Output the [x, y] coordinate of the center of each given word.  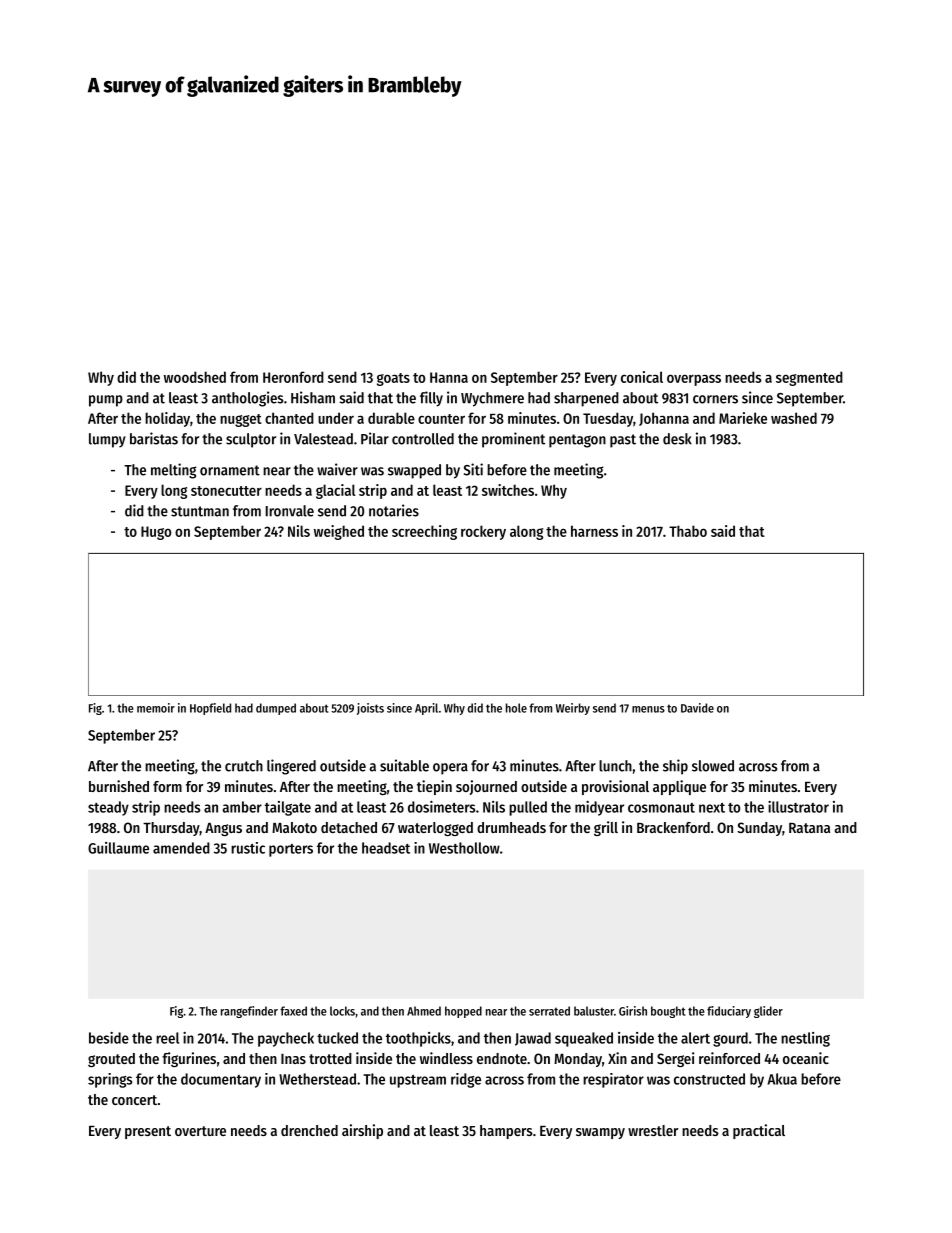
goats [393, 379]
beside [109, 1038]
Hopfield [210, 709]
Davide [697, 708]
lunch [615, 766]
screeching [424, 532]
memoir [156, 708]
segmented [809, 378]
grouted [111, 1060]
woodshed [195, 377]
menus [648, 709]
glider [768, 1012]
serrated [549, 1011]
